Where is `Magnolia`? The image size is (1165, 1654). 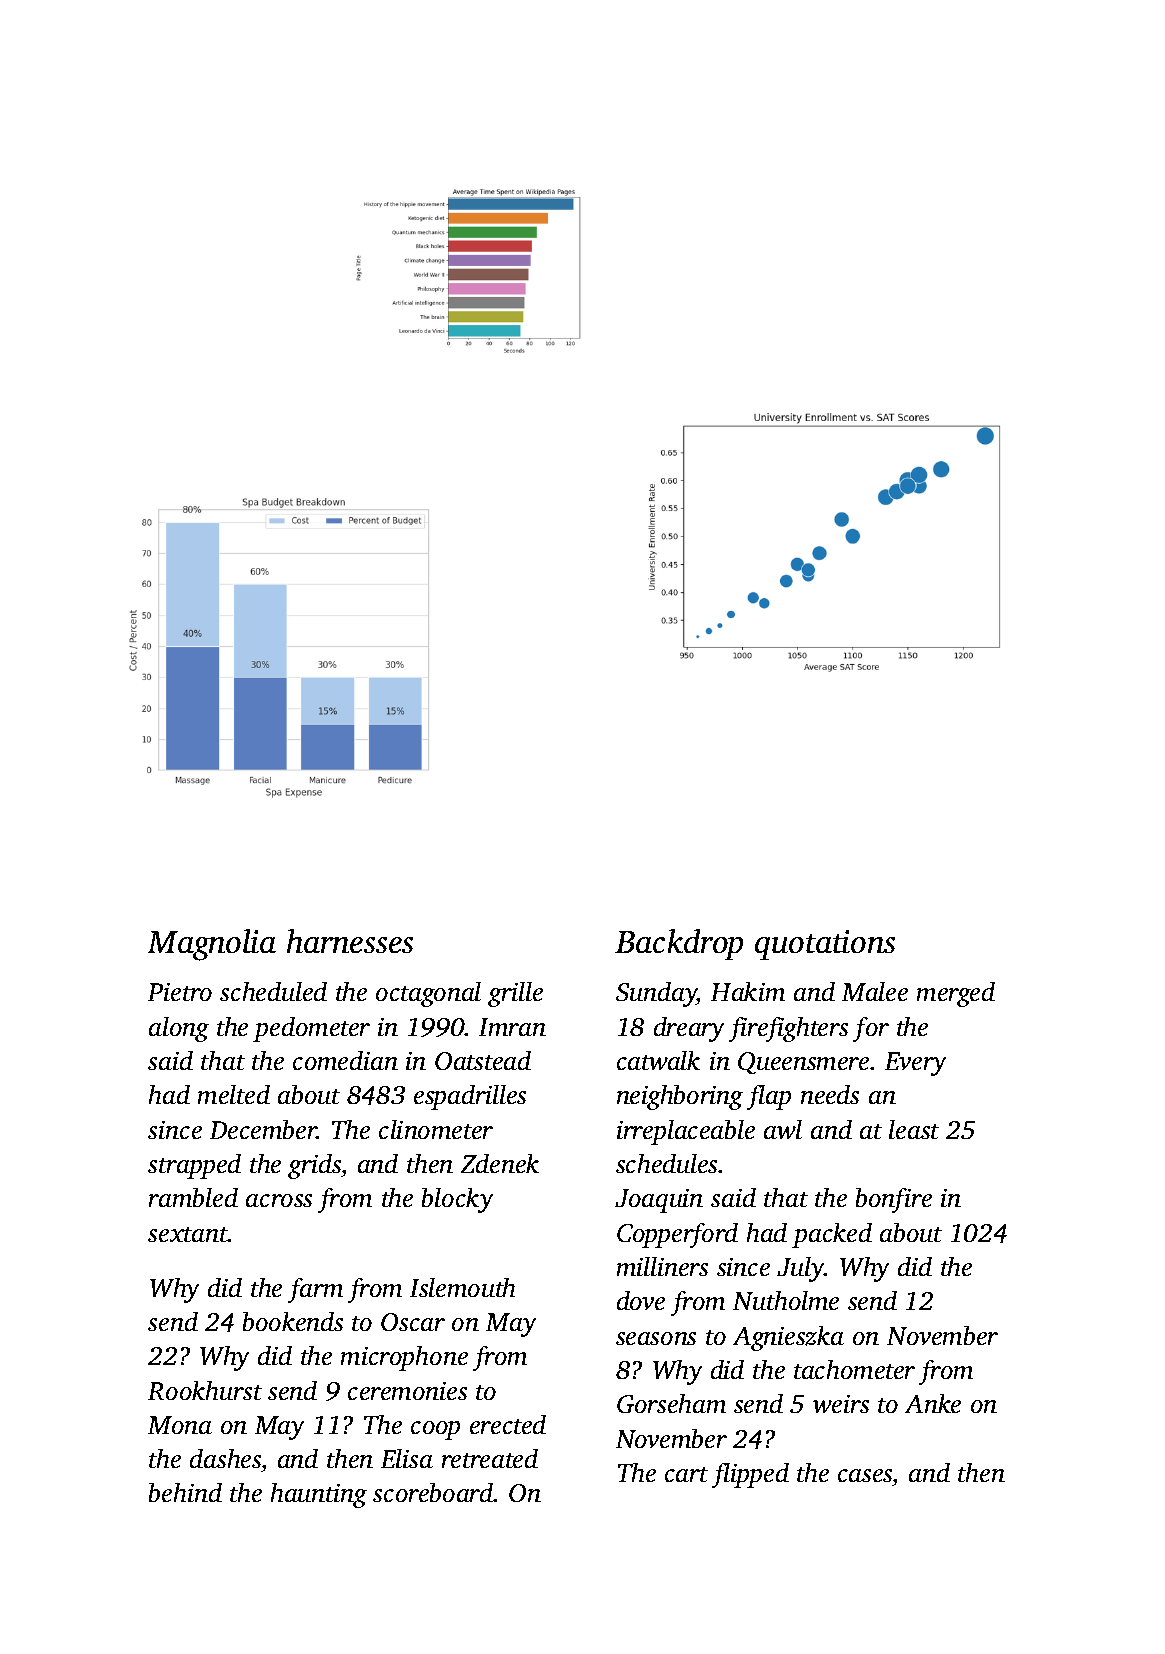
Magnolia is located at coordinates (212, 945).
